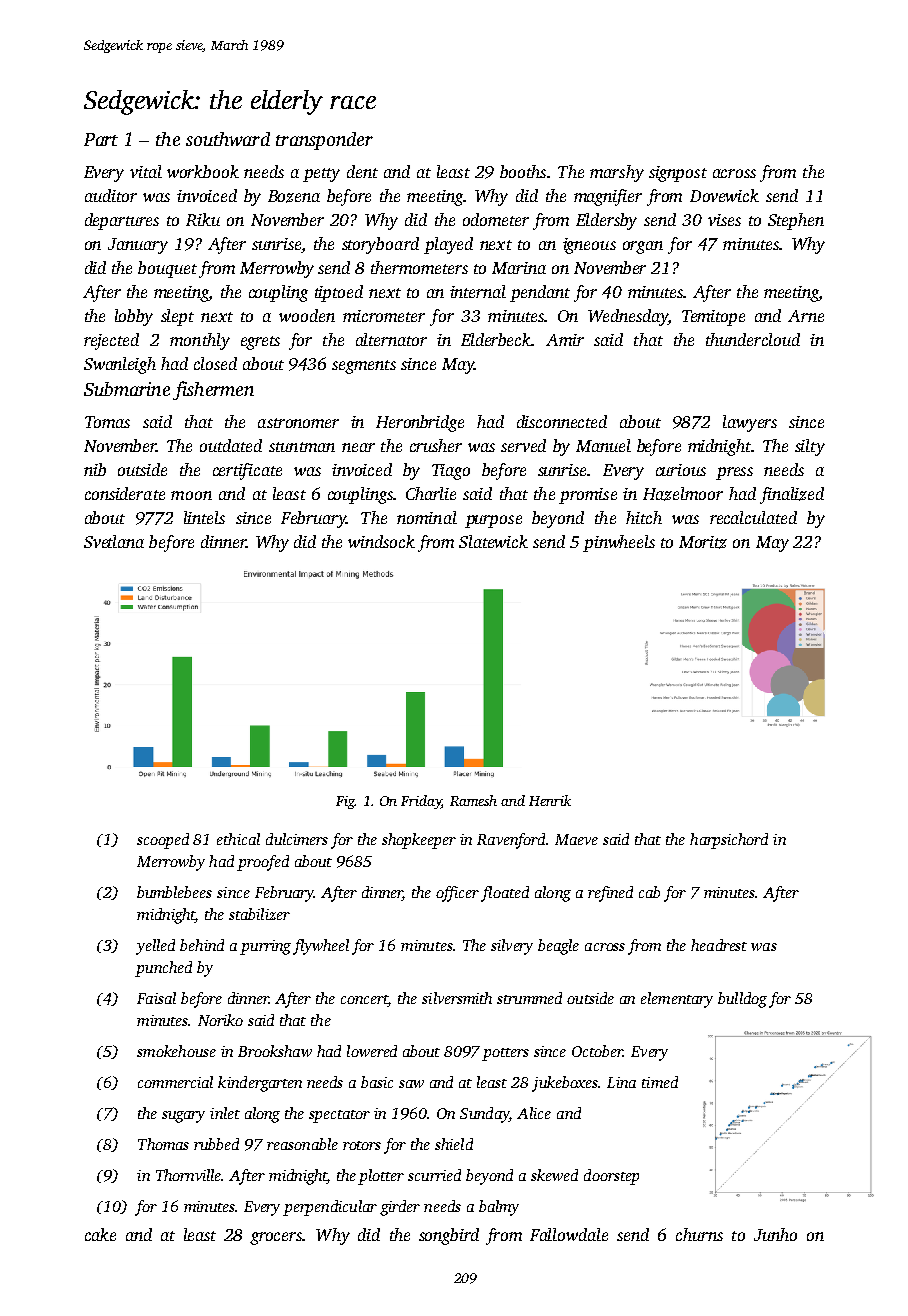  I want to click on spectator, so click(339, 1116).
